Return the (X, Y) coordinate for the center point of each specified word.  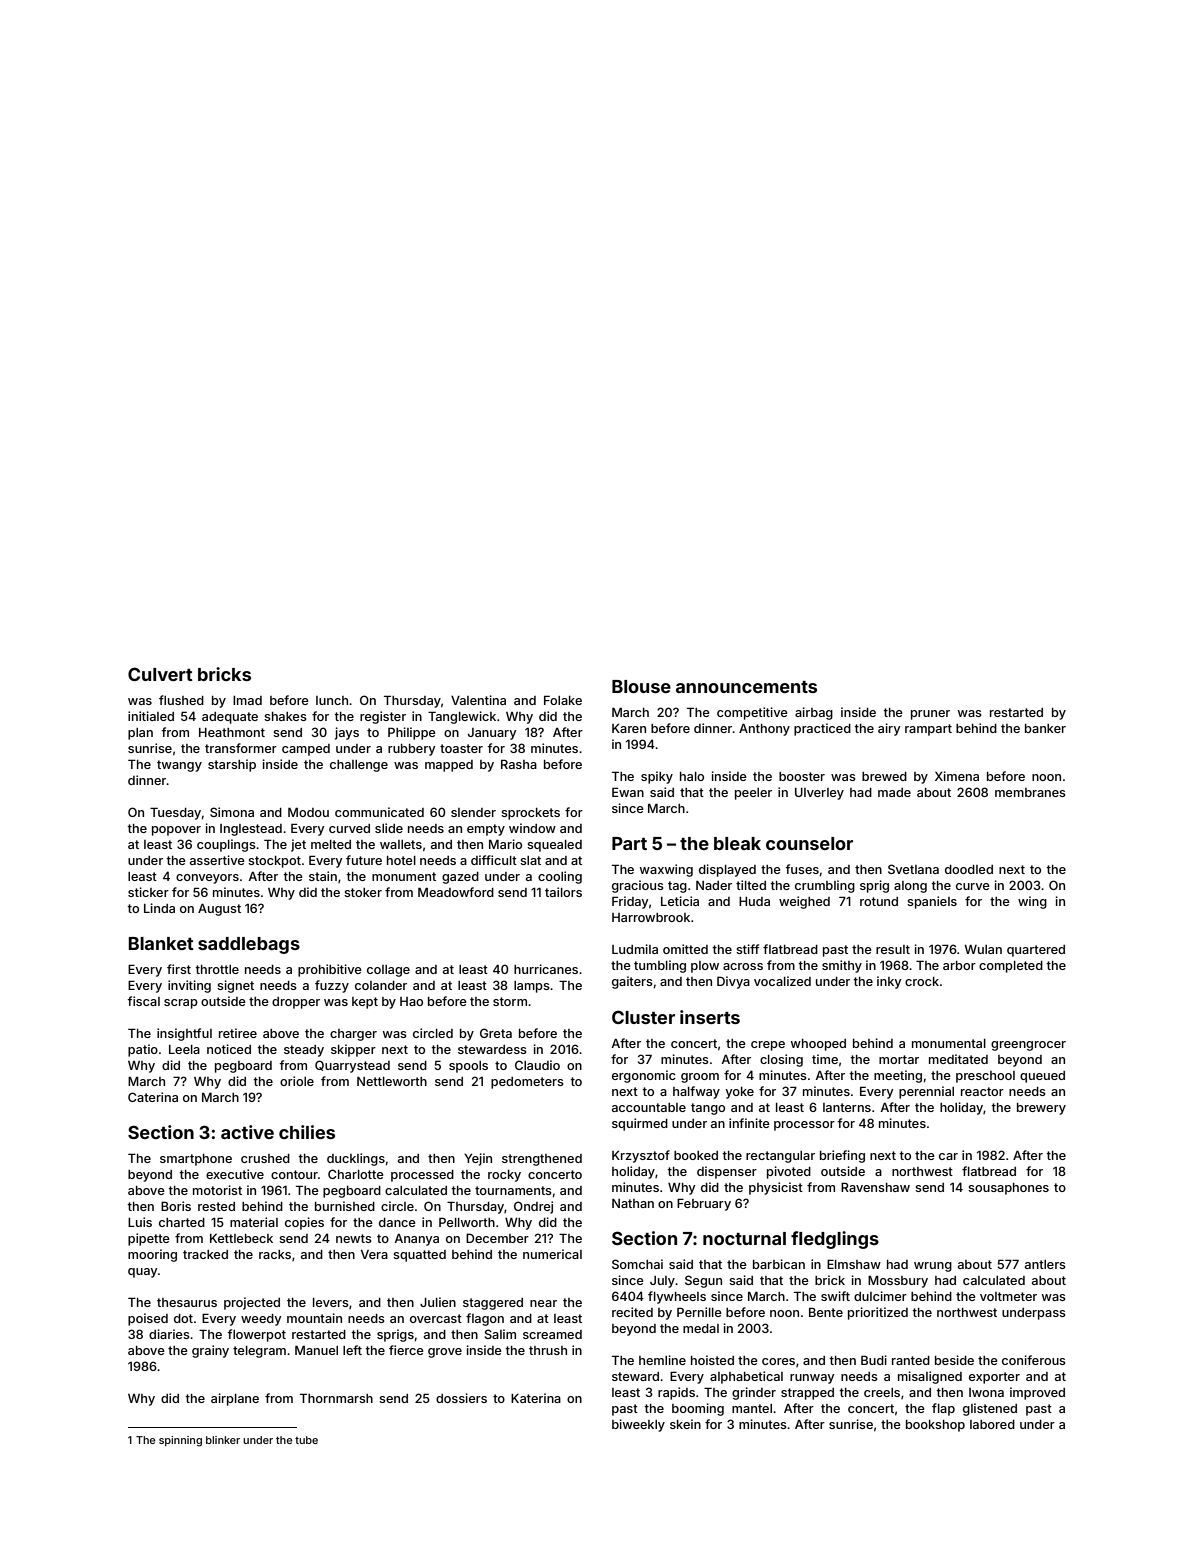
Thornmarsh (336, 1398)
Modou (308, 812)
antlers (1045, 1264)
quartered (1036, 951)
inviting (189, 986)
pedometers (527, 1083)
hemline (662, 1360)
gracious (638, 886)
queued (1042, 1077)
